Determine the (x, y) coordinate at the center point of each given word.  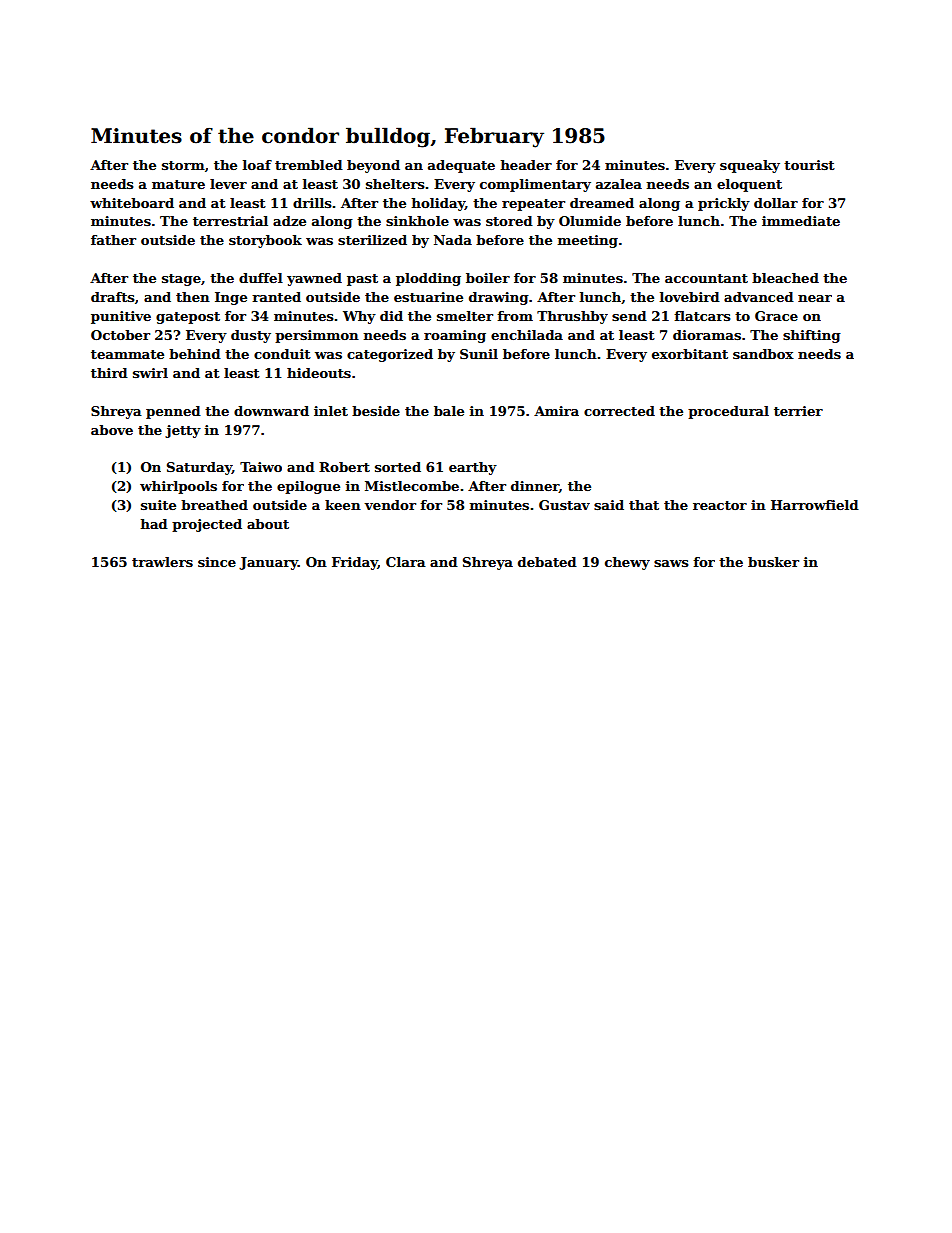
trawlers (162, 562)
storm (183, 165)
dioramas (707, 335)
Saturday (199, 468)
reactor (720, 505)
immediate (801, 221)
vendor (390, 505)
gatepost (188, 318)
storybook (265, 241)
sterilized (372, 240)
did (391, 316)
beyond (373, 166)
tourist (809, 165)
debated (547, 562)
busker (773, 562)
